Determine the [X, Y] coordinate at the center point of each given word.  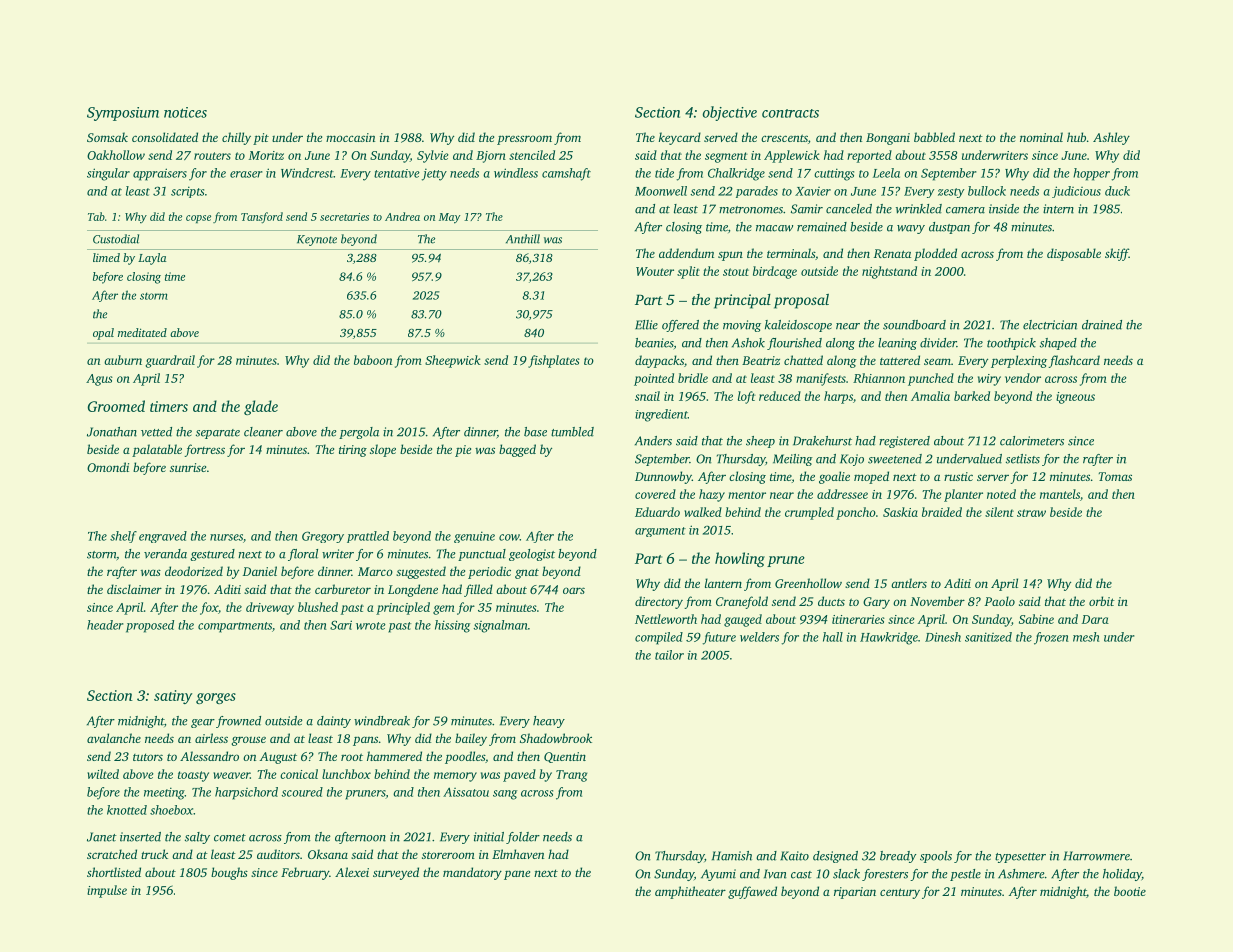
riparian [855, 893]
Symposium [123, 114]
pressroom [524, 140]
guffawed [752, 892]
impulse [107, 891]
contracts [790, 113]
